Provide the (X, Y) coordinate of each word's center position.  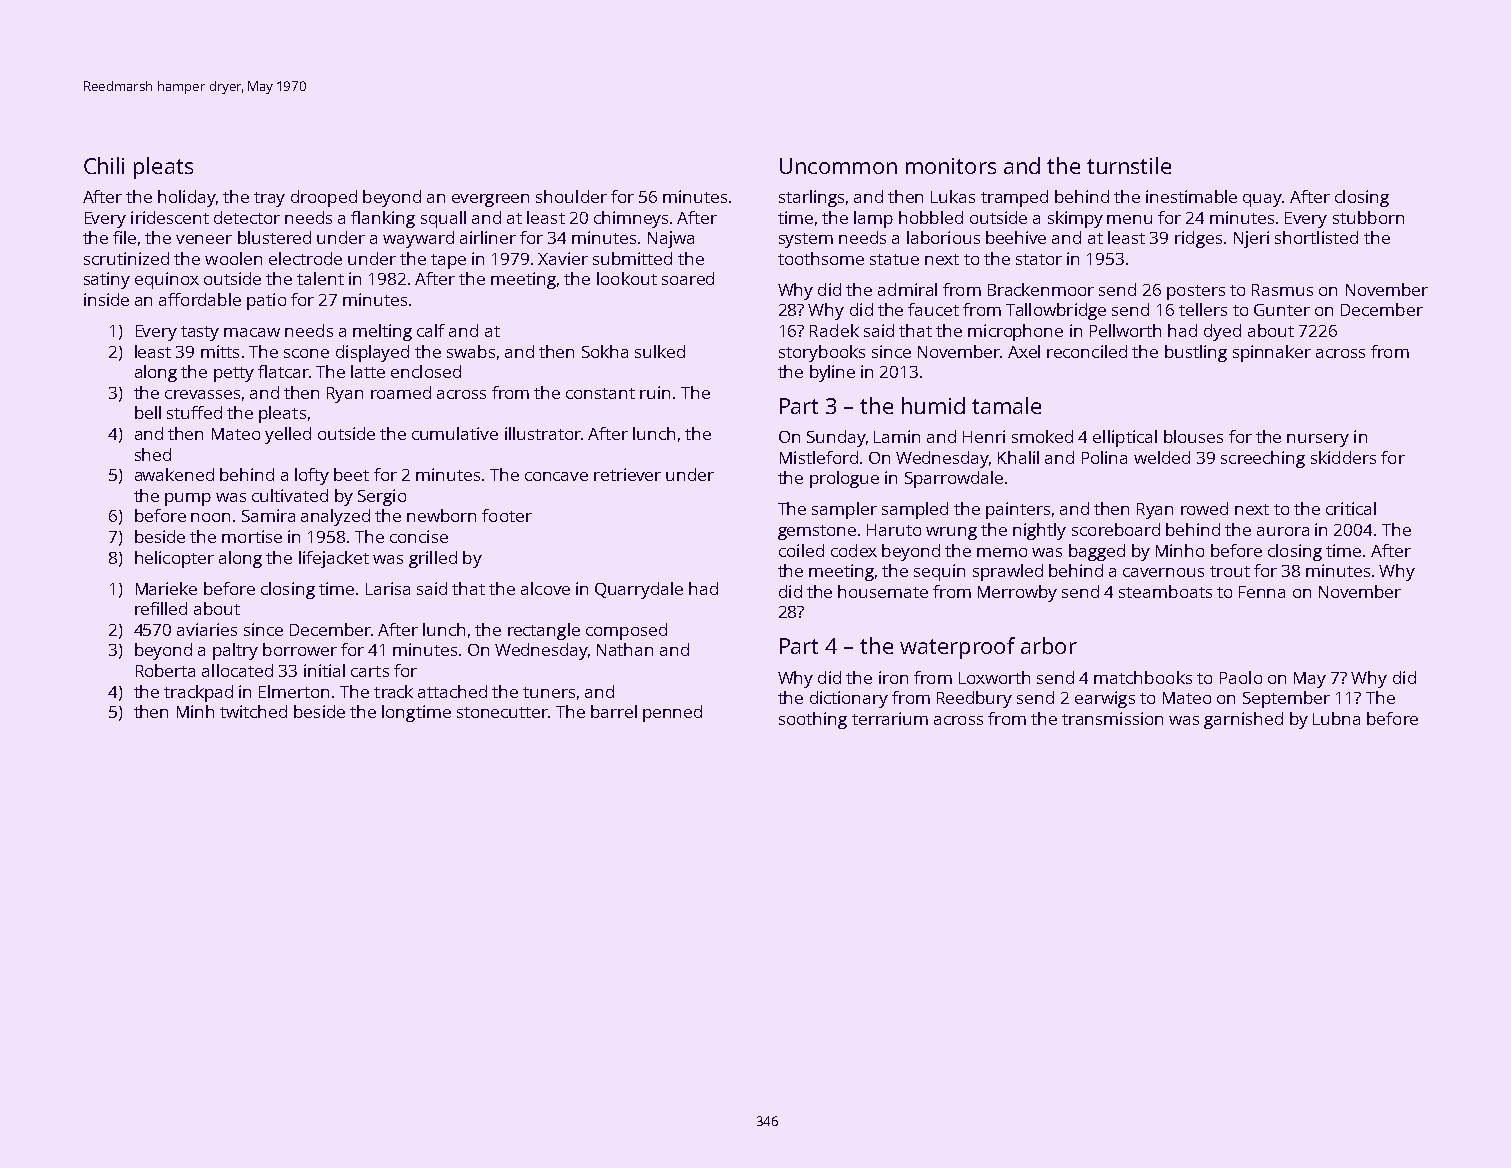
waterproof (957, 648)
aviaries (207, 629)
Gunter (1282, 310)
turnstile (1129, 165)
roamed (401, 392)
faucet (933, 309)
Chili (104, 165)
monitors (951, 166)
